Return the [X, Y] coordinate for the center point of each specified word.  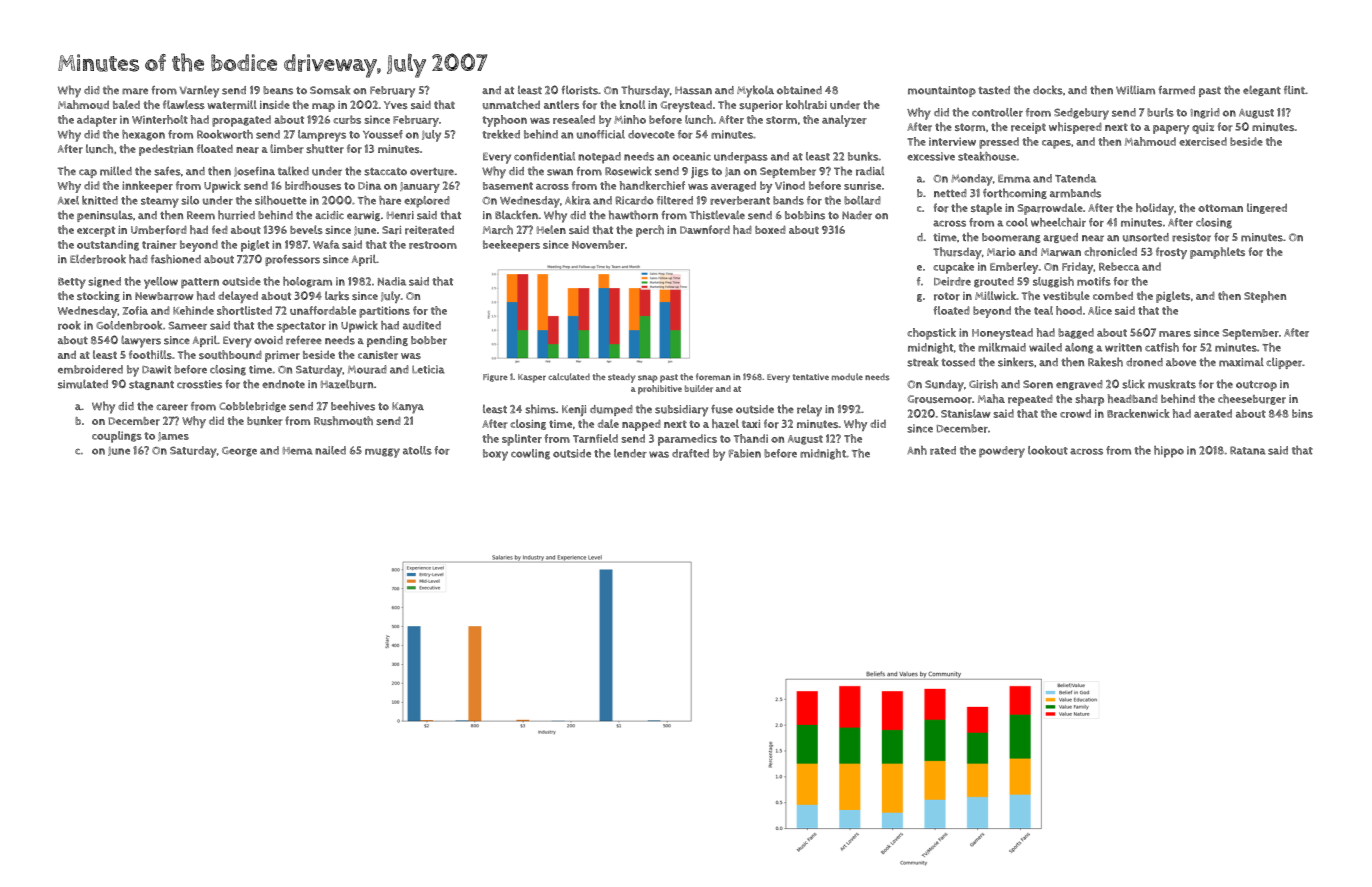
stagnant [151, 385]
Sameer [188, 325]
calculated [569, 377]
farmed [1177, 90]
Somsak [330, 90]
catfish [1162, 347]
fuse [722, 409]
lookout [1048, 450]
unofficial [601, 134]
